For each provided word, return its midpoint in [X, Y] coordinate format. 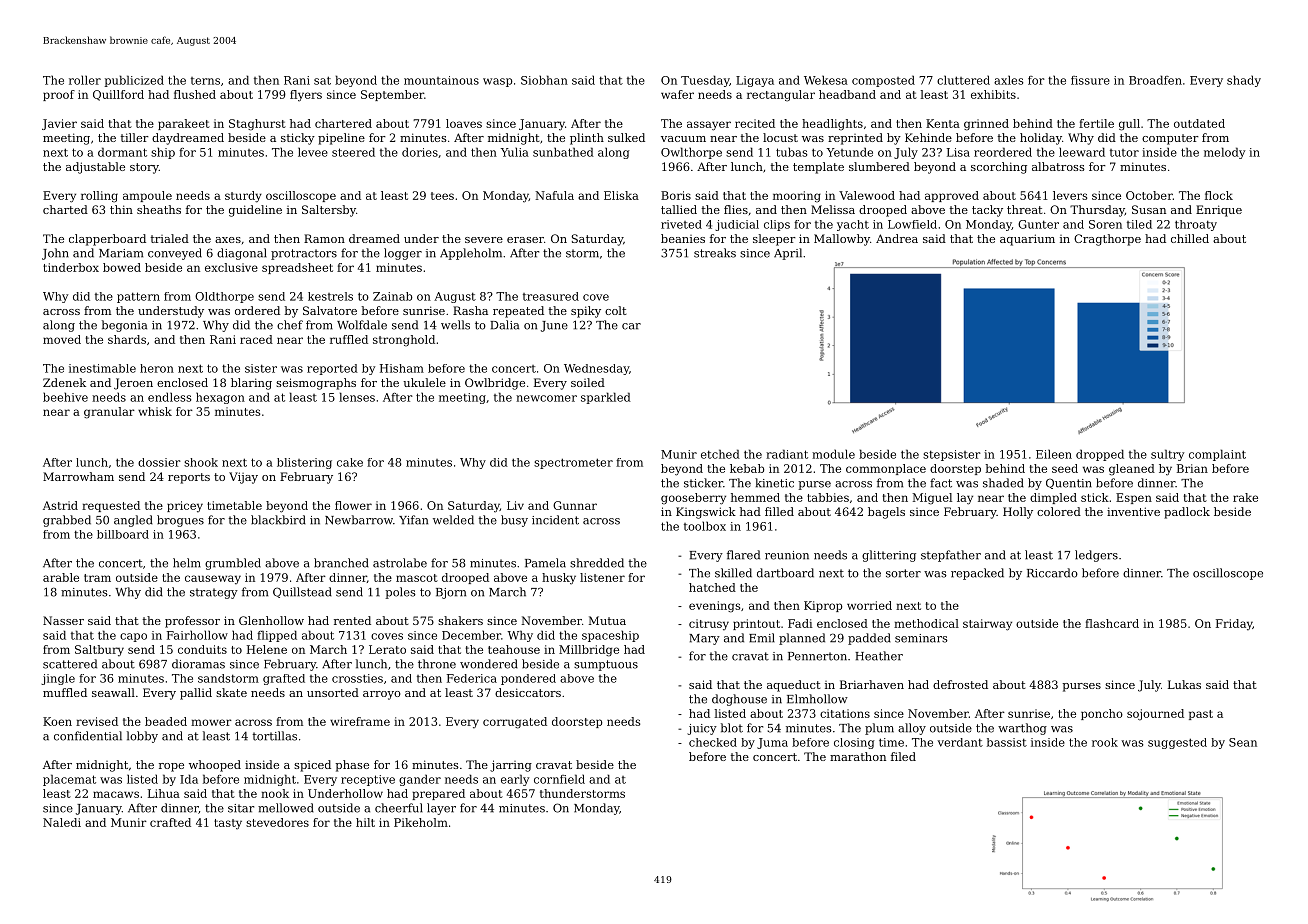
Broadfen [1155, 80]
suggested [1177, 743]
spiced [312, 766]
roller [85, 80]
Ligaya [755, 81]
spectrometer [573, 463]
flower [353, 505]
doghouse [739, 700]
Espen [1134, 498]
